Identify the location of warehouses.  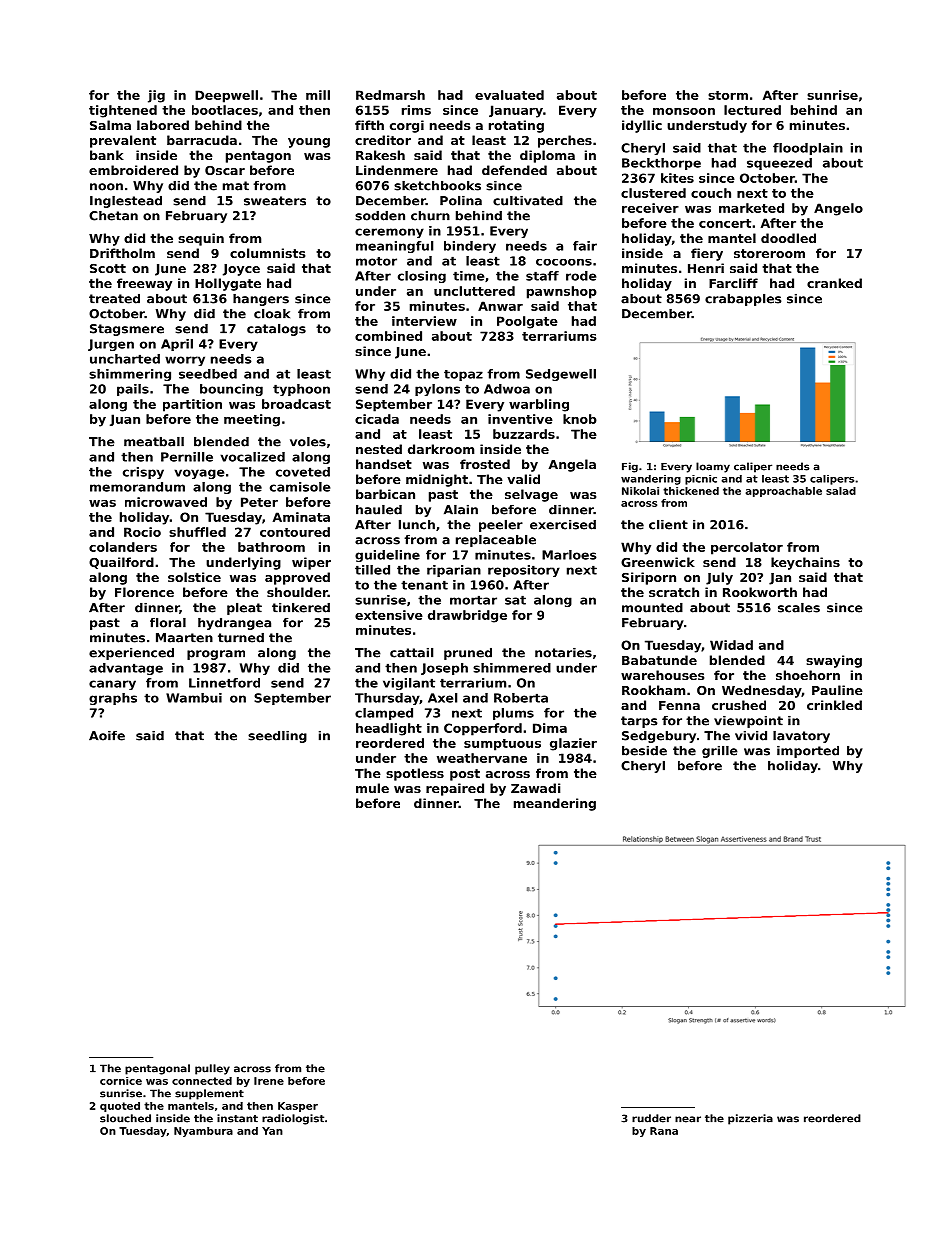
(662, 675).
